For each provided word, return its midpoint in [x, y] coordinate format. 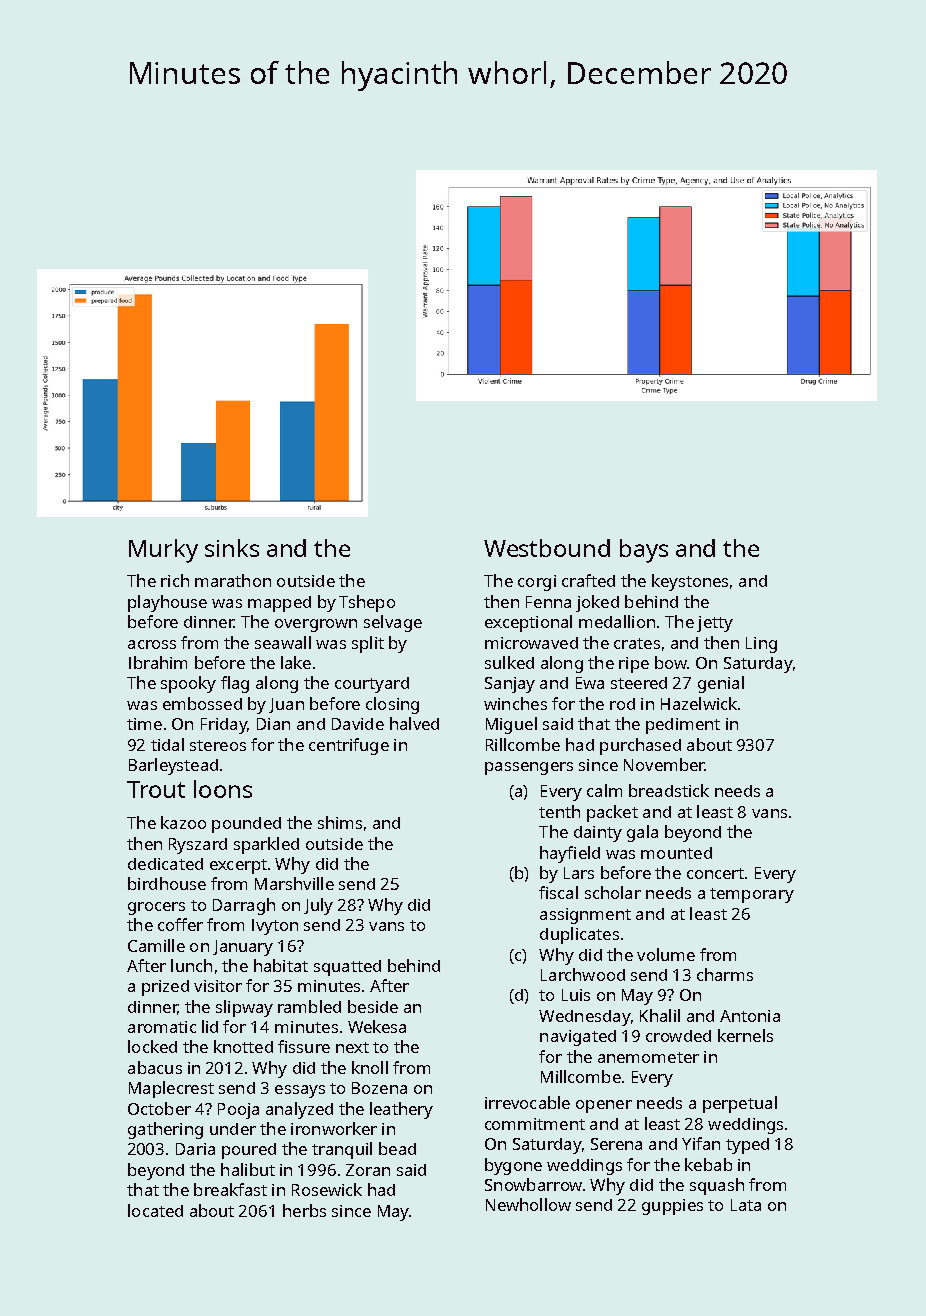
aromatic [162, 1027]
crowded [678, 1036]
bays [644, 551]
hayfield [570, 854]
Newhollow [528, 1204]
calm [604, 790]
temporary [752, 895]
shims [340, 822]
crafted [588, 580]
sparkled [266, 845]
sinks [232, 548]
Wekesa [377, 1026]
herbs [304, 1210]
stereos [218, 745]
